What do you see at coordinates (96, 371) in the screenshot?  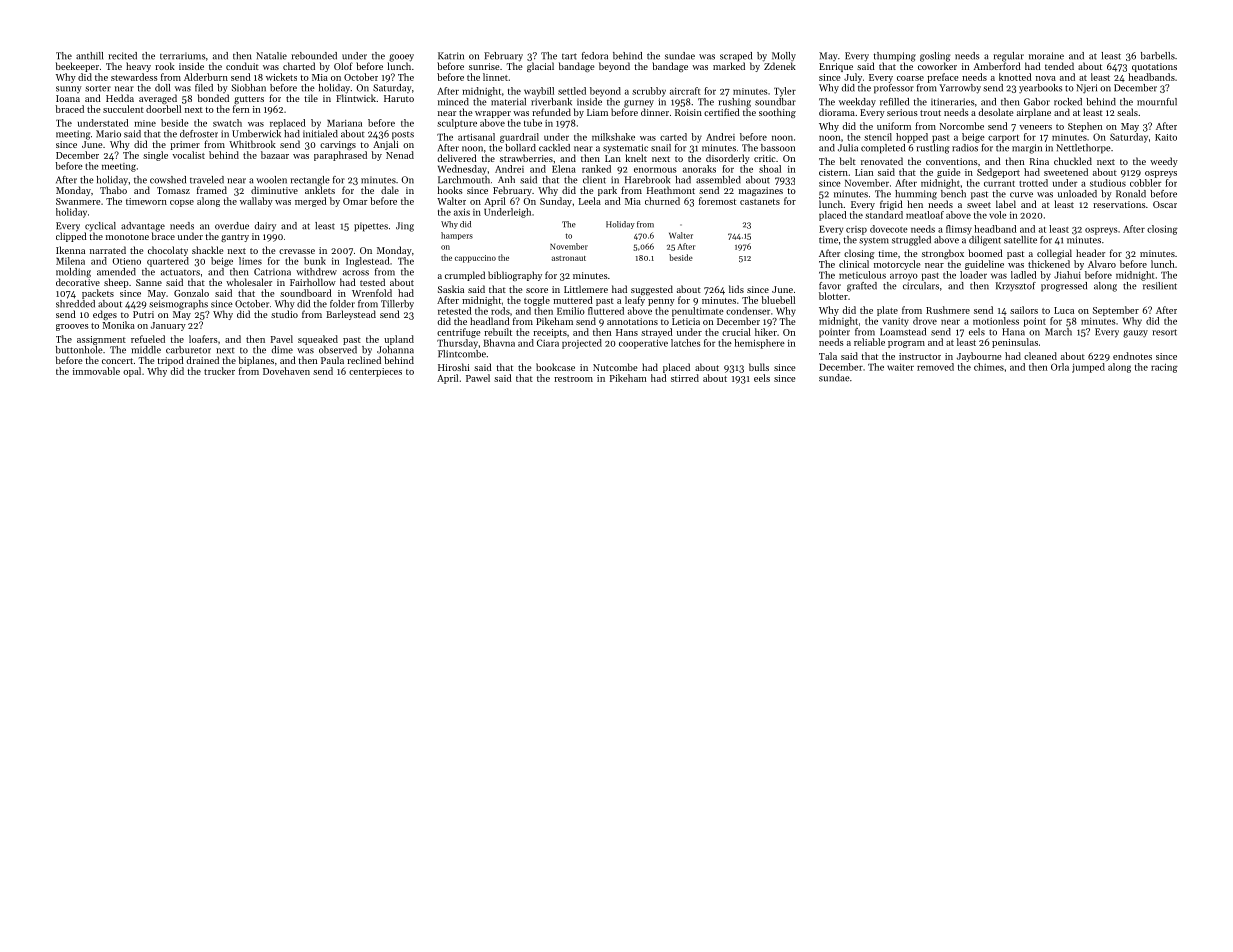 I see `immovable` at bounding box center [96, 371].
